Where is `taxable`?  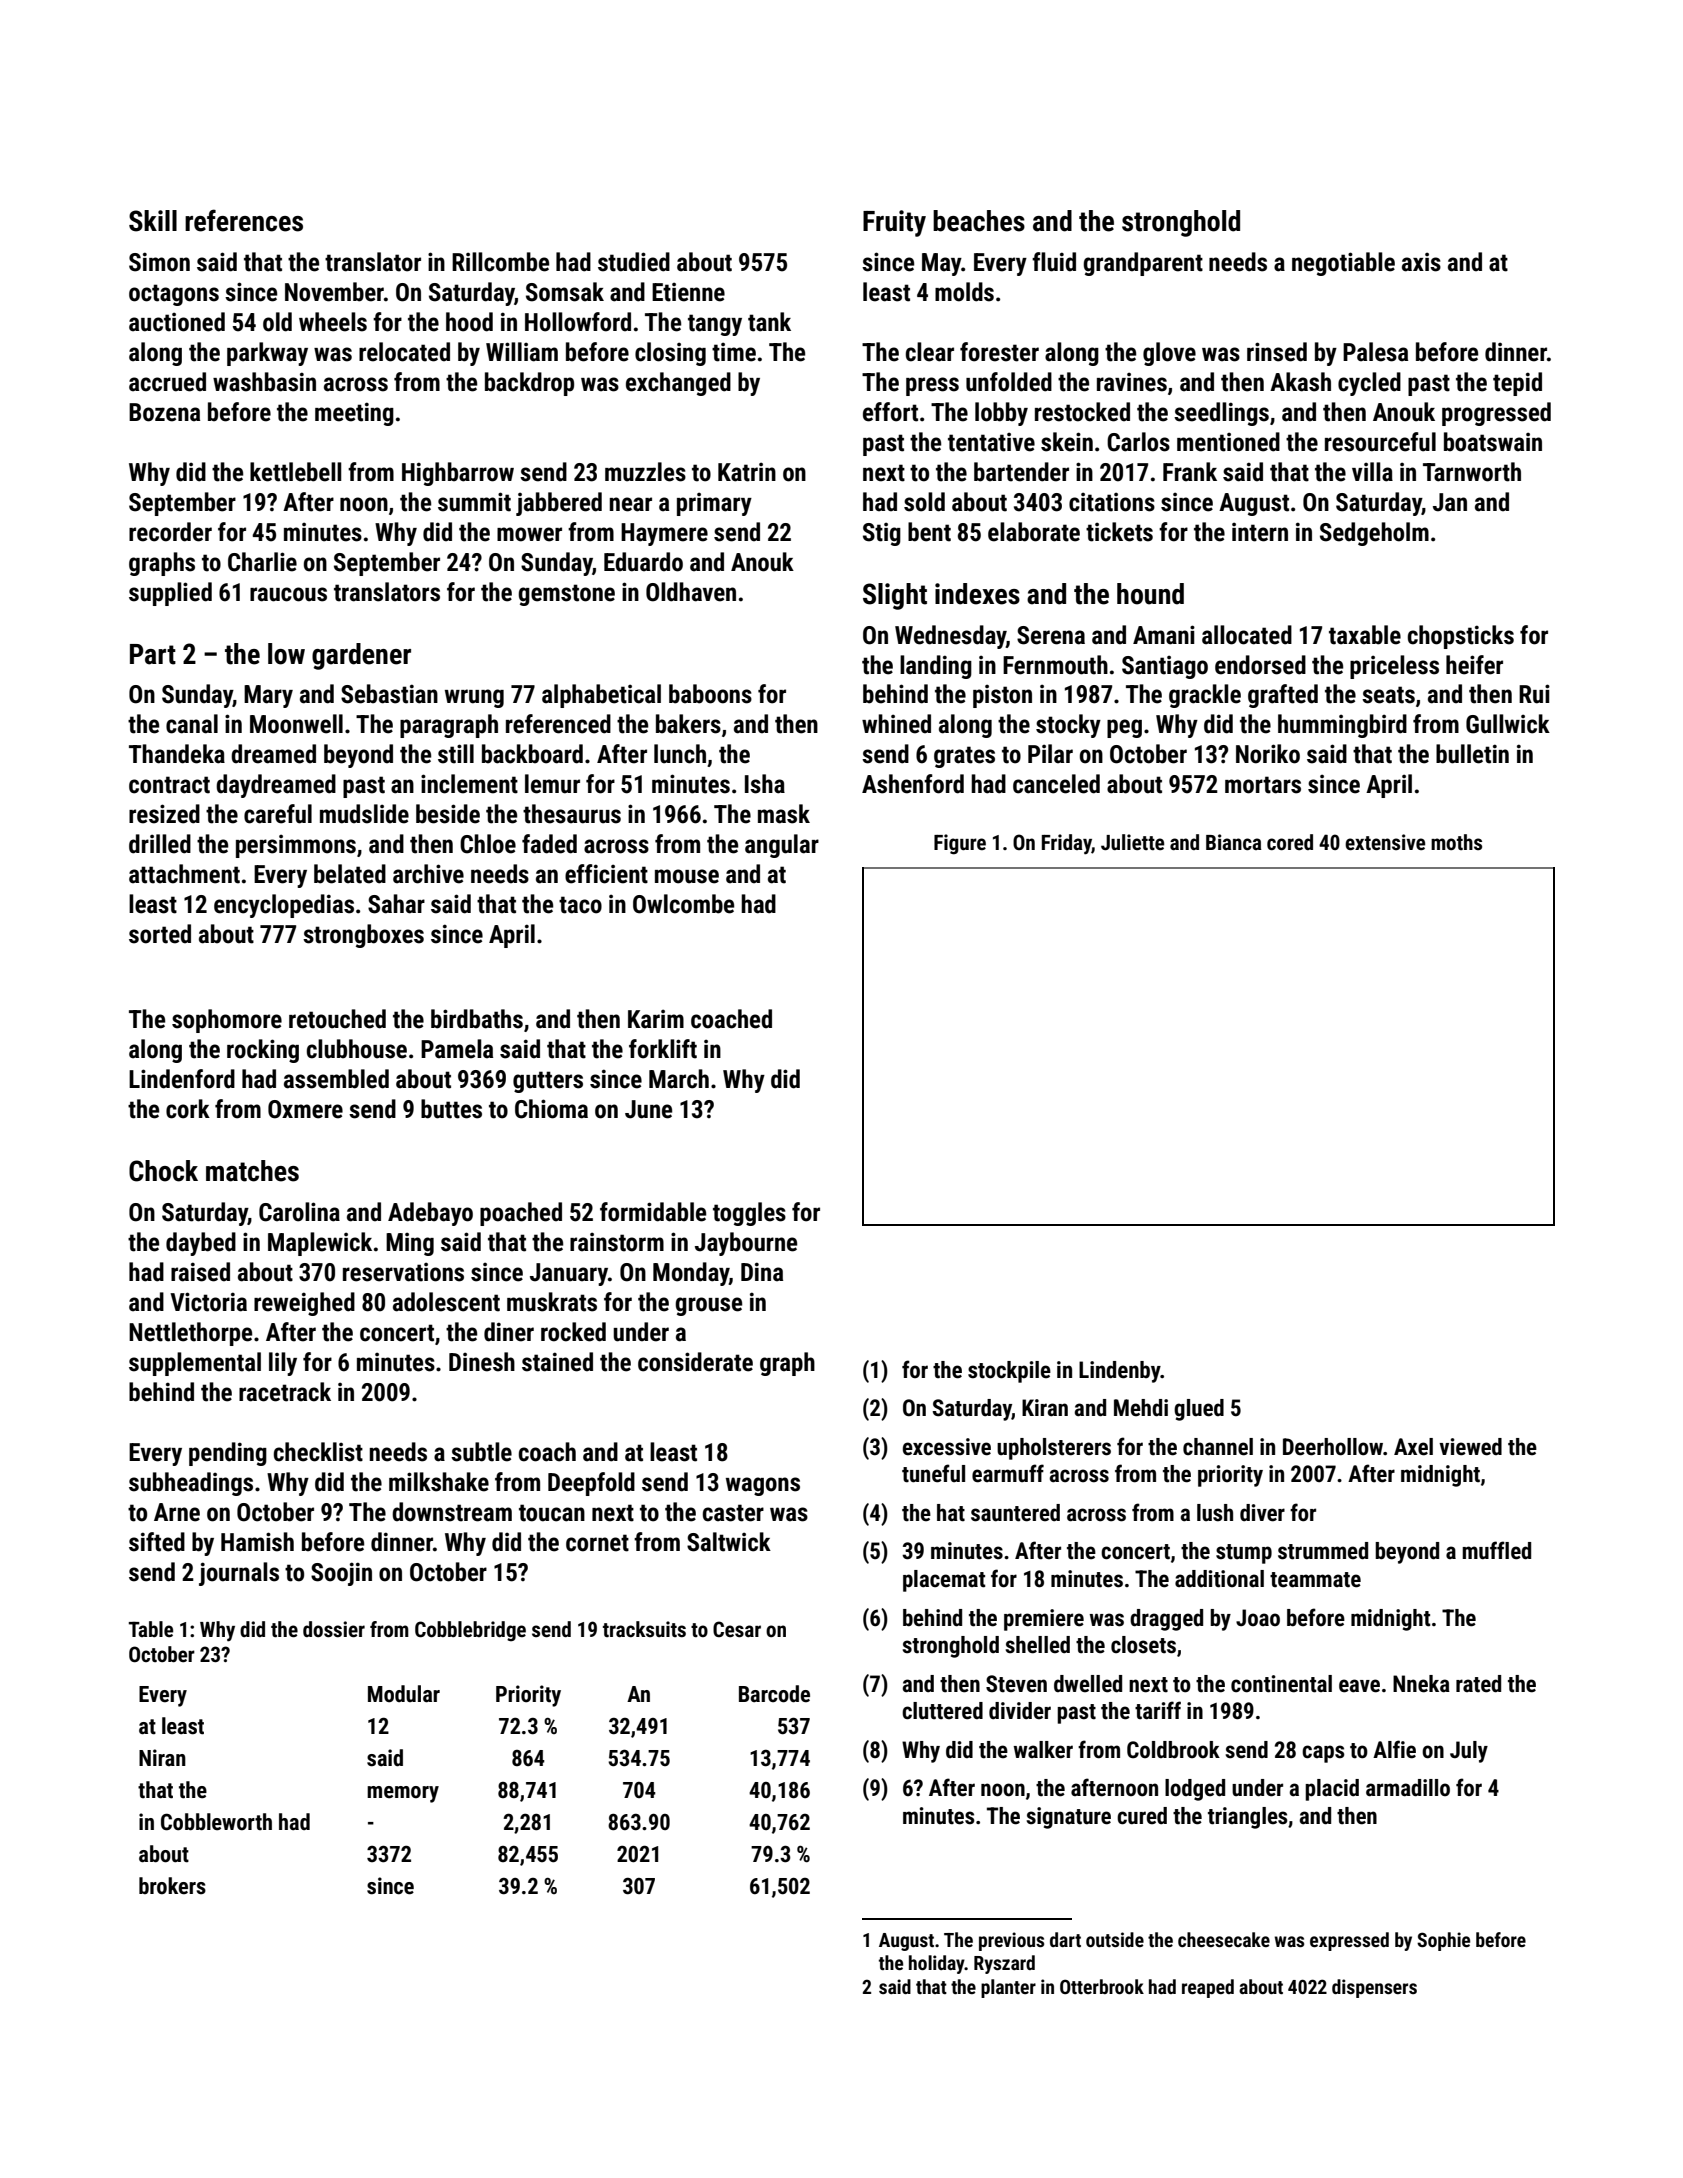
taxable is located at coordinates (1365, 635).
